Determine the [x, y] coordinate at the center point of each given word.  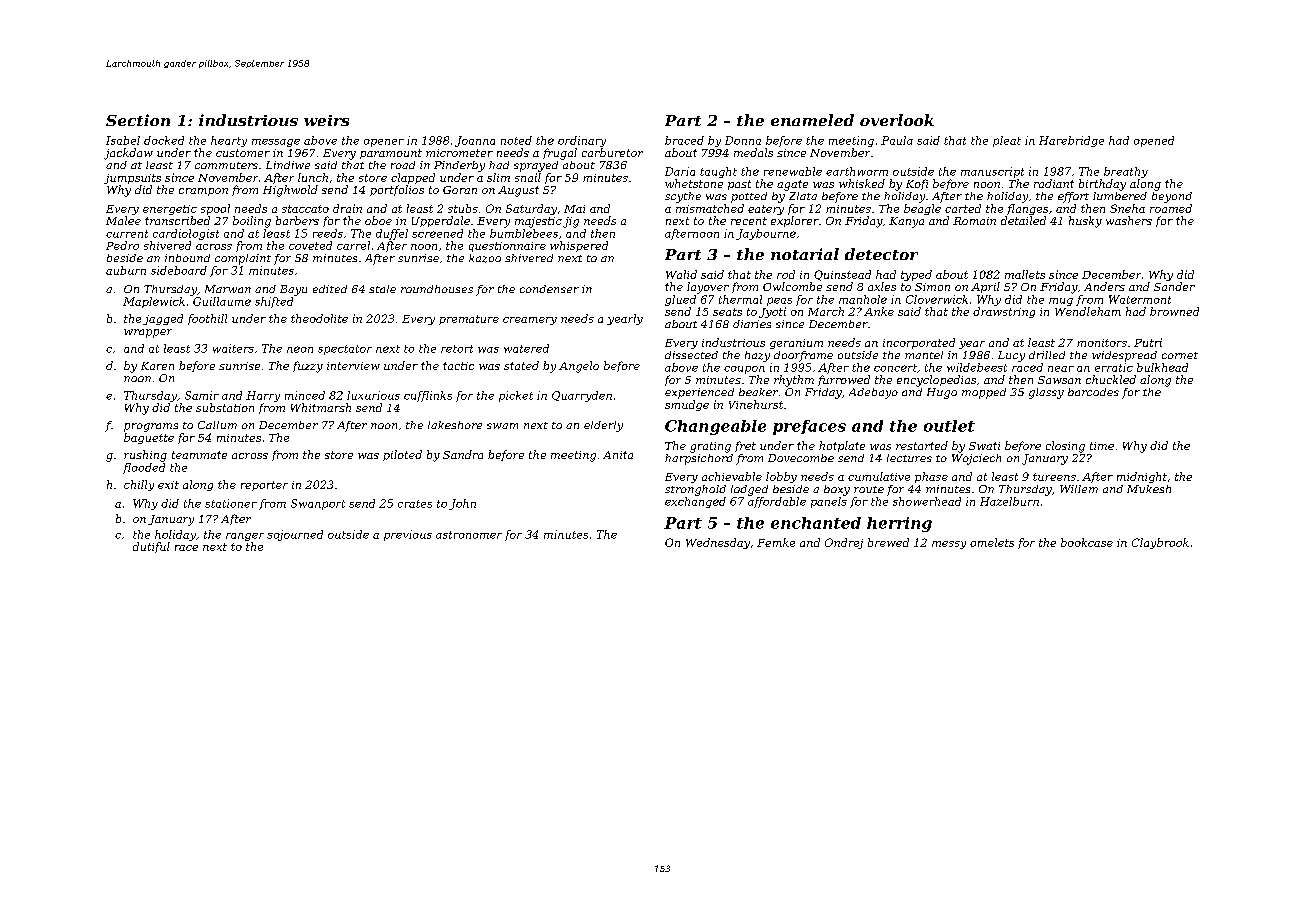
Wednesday [718, 543]
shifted [274, 302]
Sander [1174, 286]
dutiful [151, 547]
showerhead [927, 501]
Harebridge [1071, 141]
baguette [149, 438]
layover [708, 288]
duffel [392, 234]
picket [516, 396]
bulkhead [1162, 367]
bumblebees [524, 233]
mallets [1025, 274]
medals [753, 152]
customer [243, 153]
